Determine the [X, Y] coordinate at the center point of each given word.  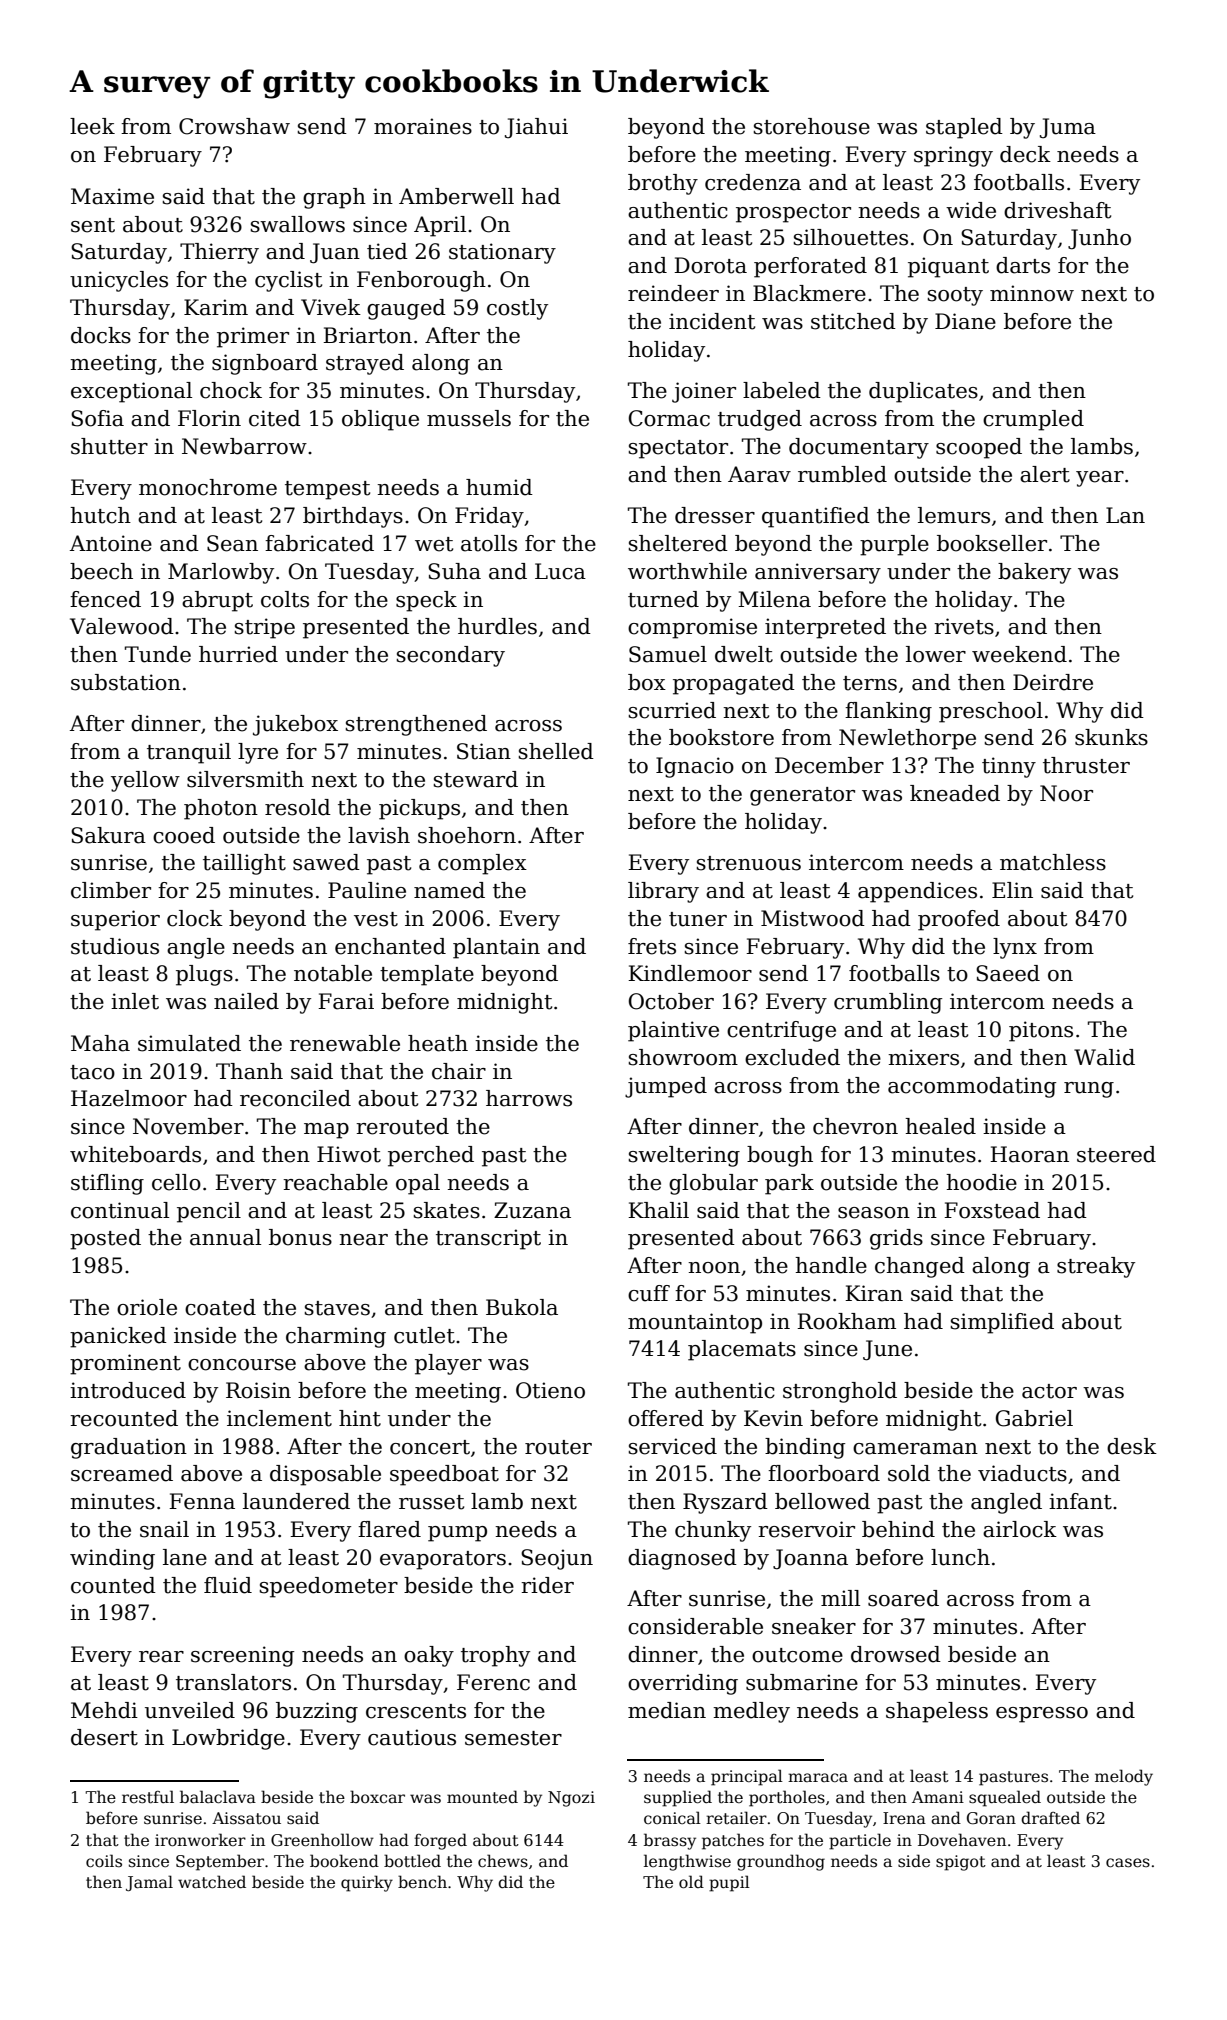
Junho [1099, 239]
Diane [965, 321]
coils [104, 1861]
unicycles [119, 281]
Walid [1104, 1057]
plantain [496, 948]
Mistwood [813, 918]
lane [185, 1557]
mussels [469, 418]
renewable [345, 1043]
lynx [1015, 948]
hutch [100, 515]
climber [111, 890]
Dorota [710, 265]
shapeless [937, 1712]
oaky [429, 1656]
